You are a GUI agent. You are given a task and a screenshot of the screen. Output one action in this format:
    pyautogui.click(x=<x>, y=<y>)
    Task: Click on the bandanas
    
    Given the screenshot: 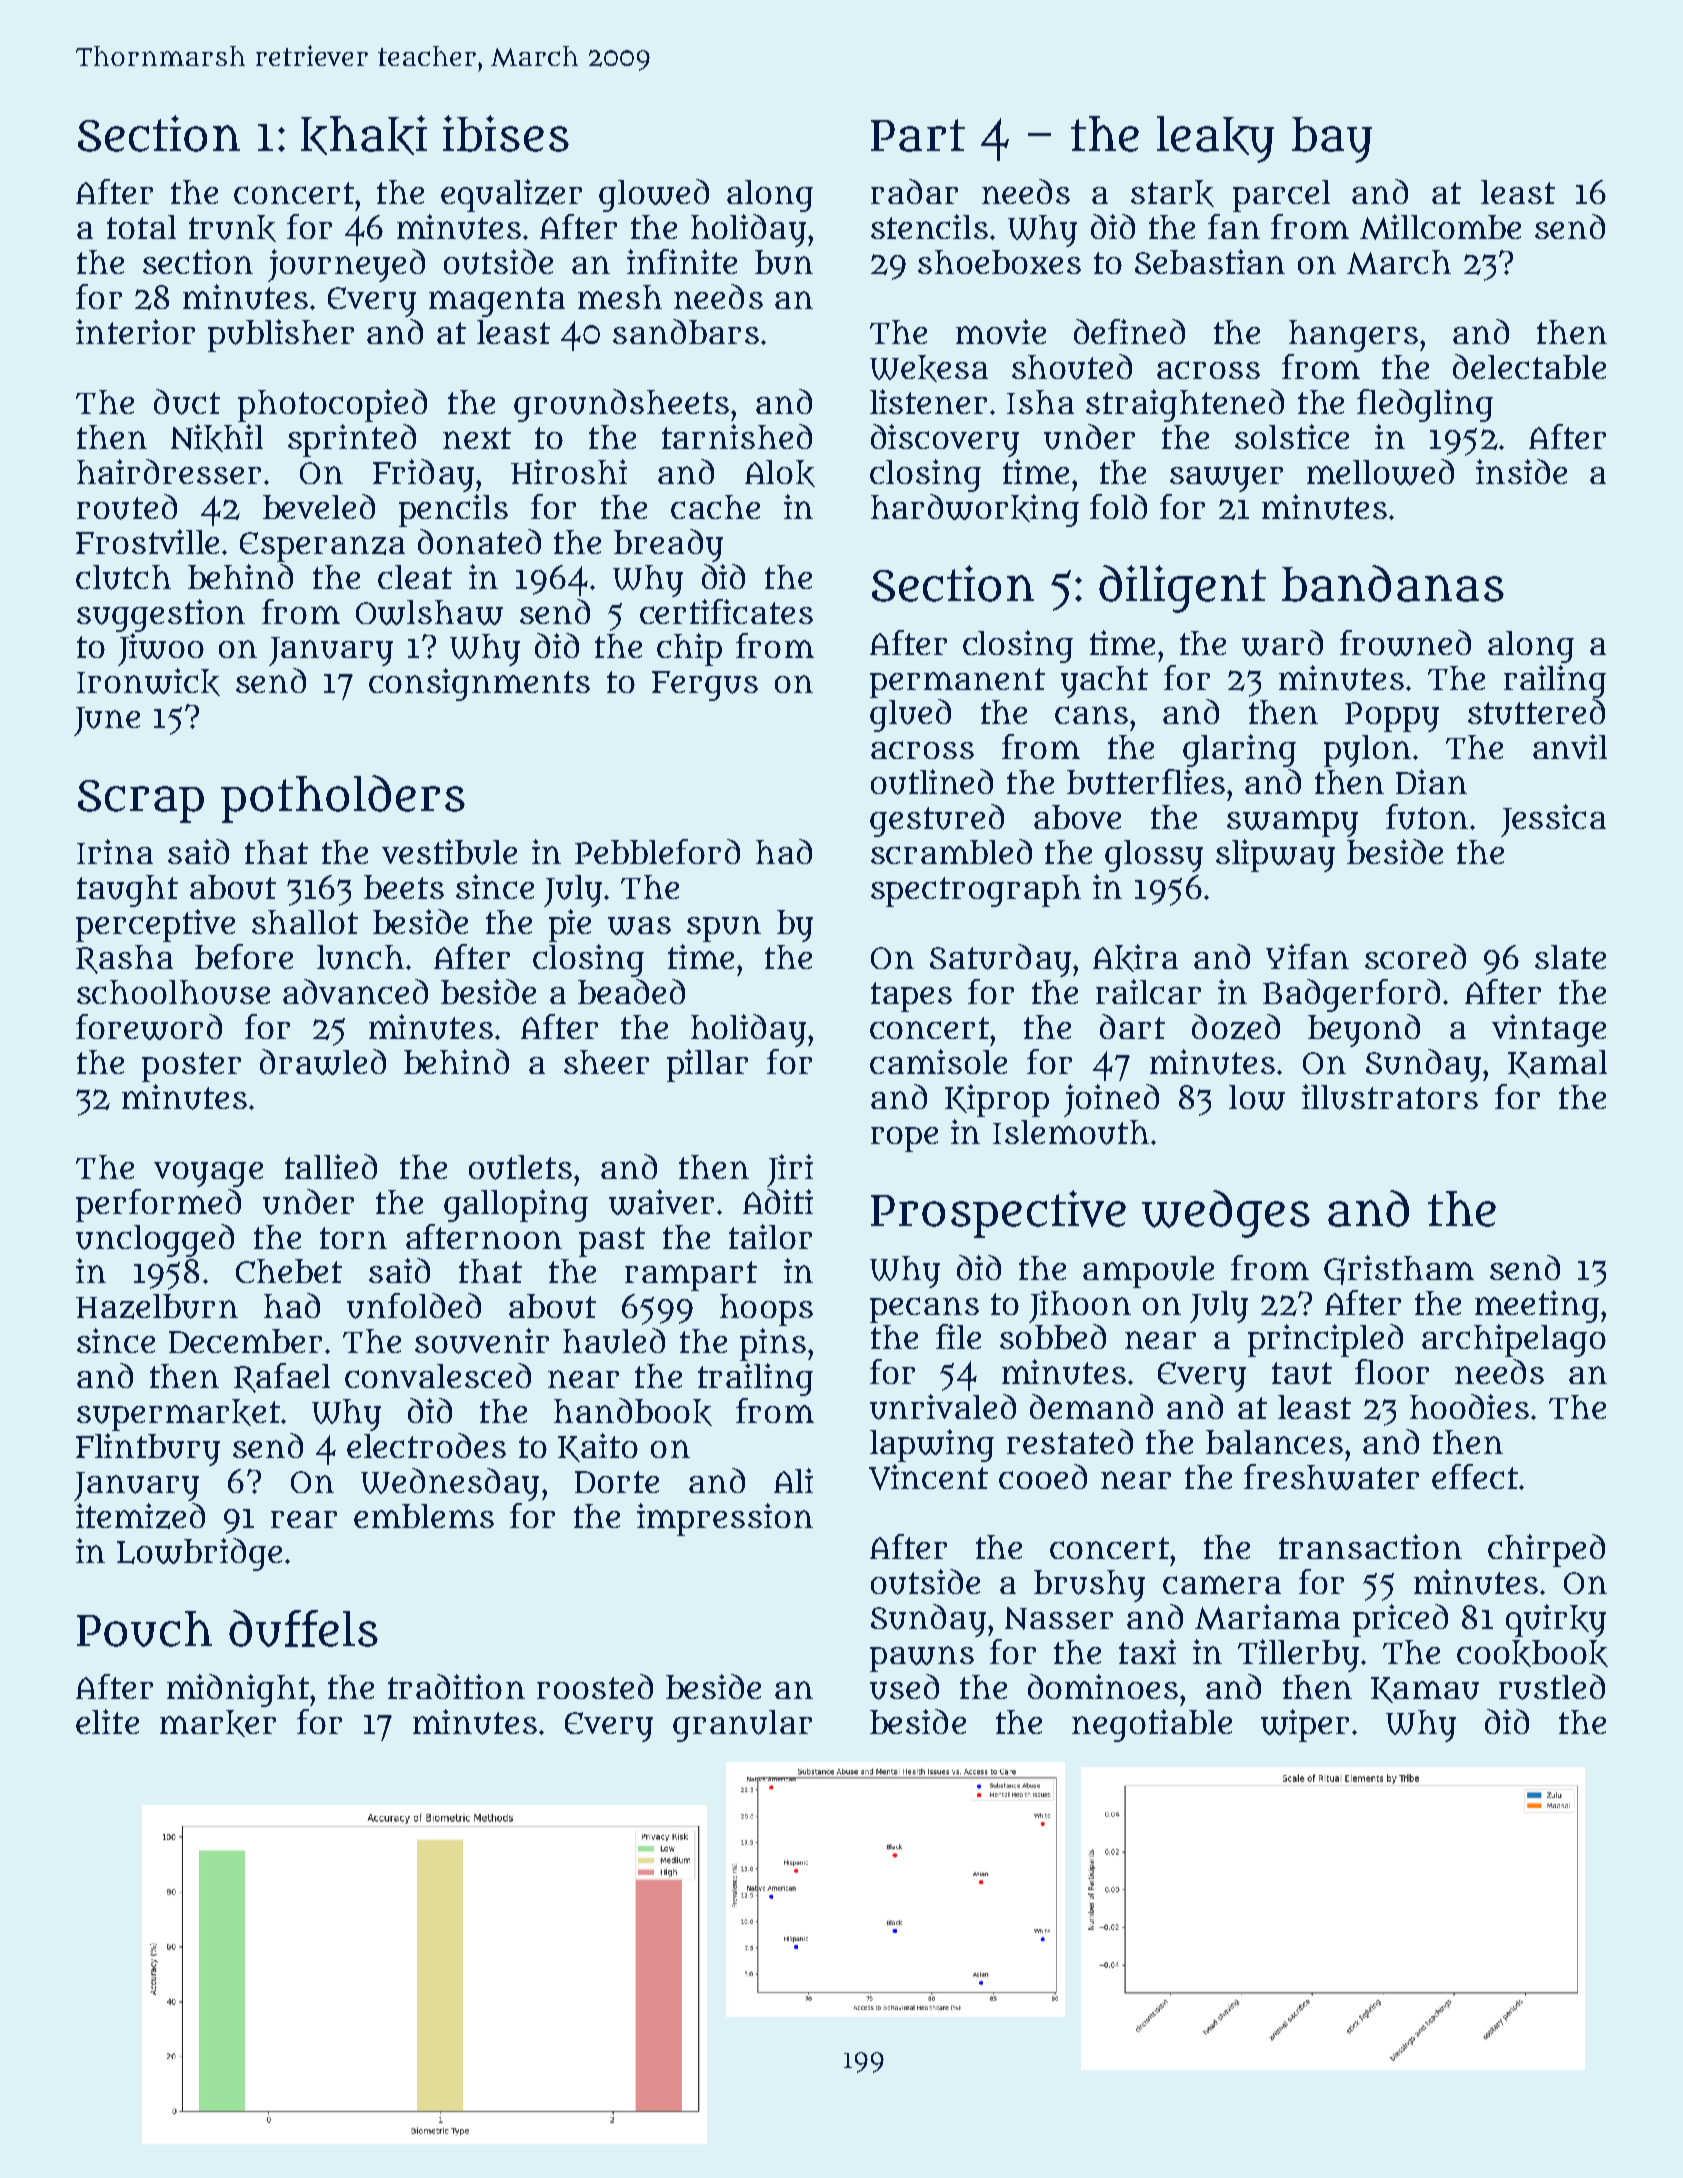 What is the action you would take?
    pyautogui.click(x=1393, y=583)
